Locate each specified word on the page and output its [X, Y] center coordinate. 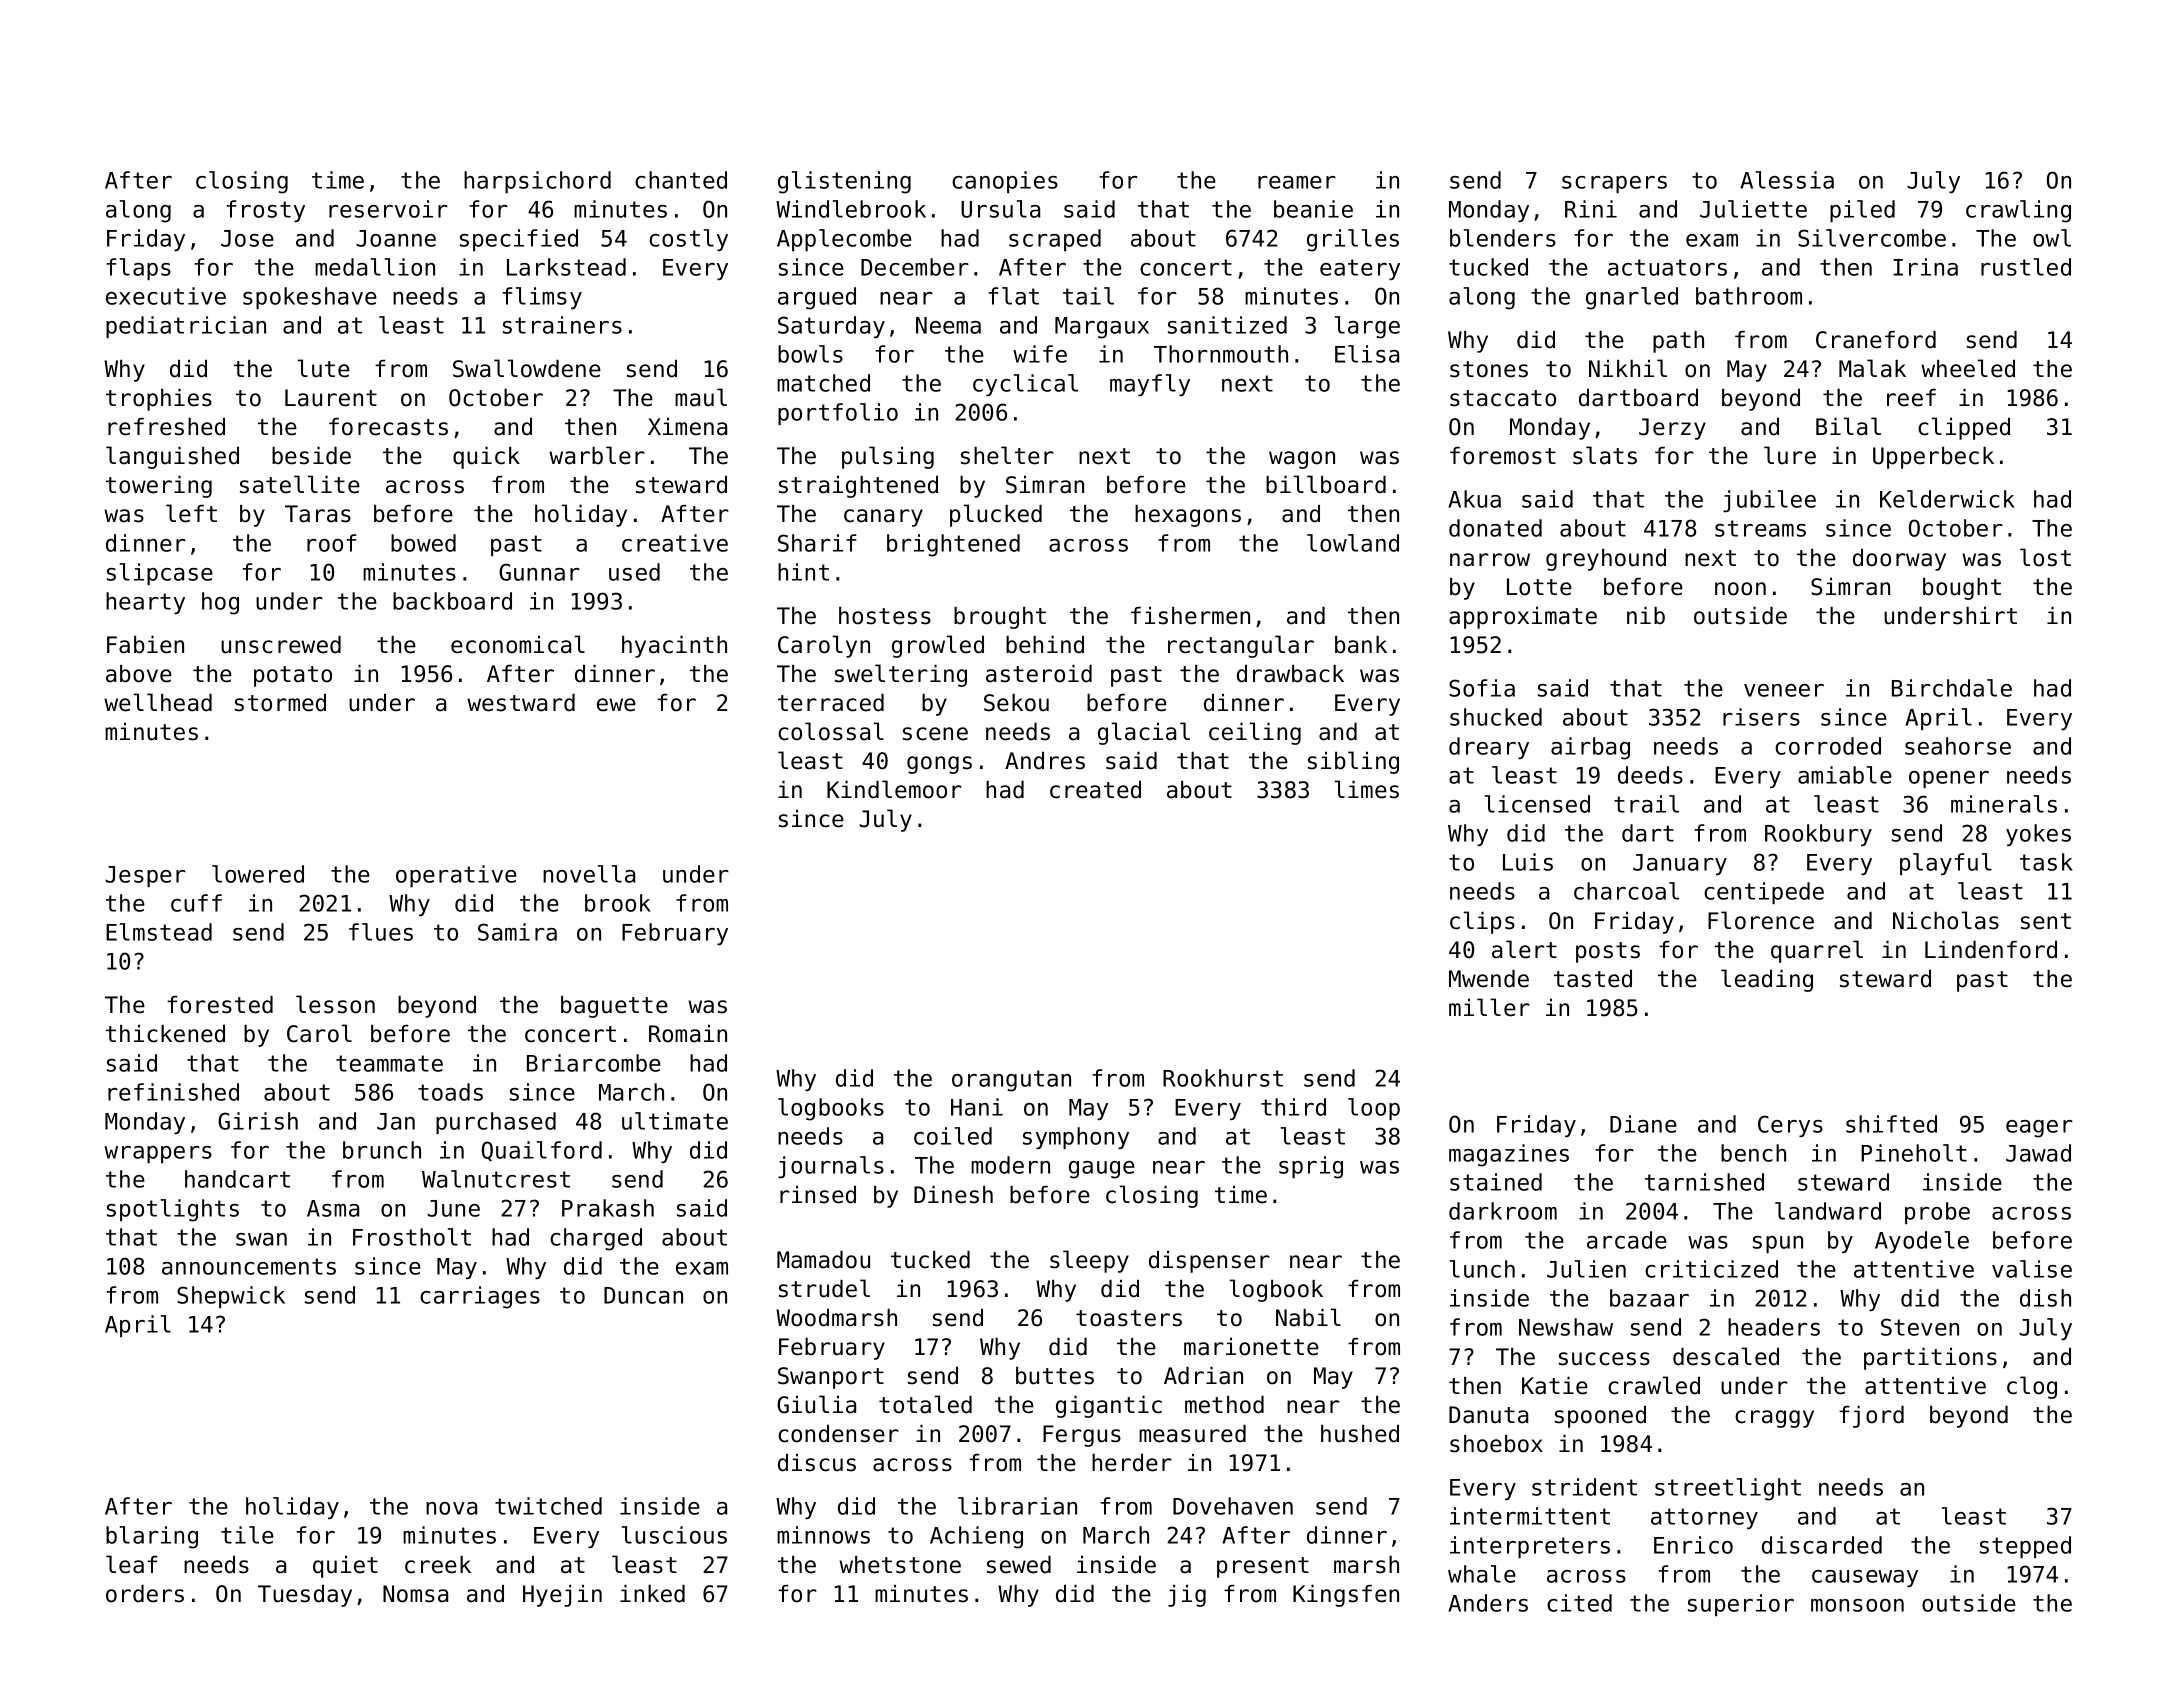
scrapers [1614, 184]
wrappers [158, 1154]
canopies [1005, 182]
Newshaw [1566, 1327]
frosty [265, 211]
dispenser [1209, 1262]
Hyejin [562, 1596]
